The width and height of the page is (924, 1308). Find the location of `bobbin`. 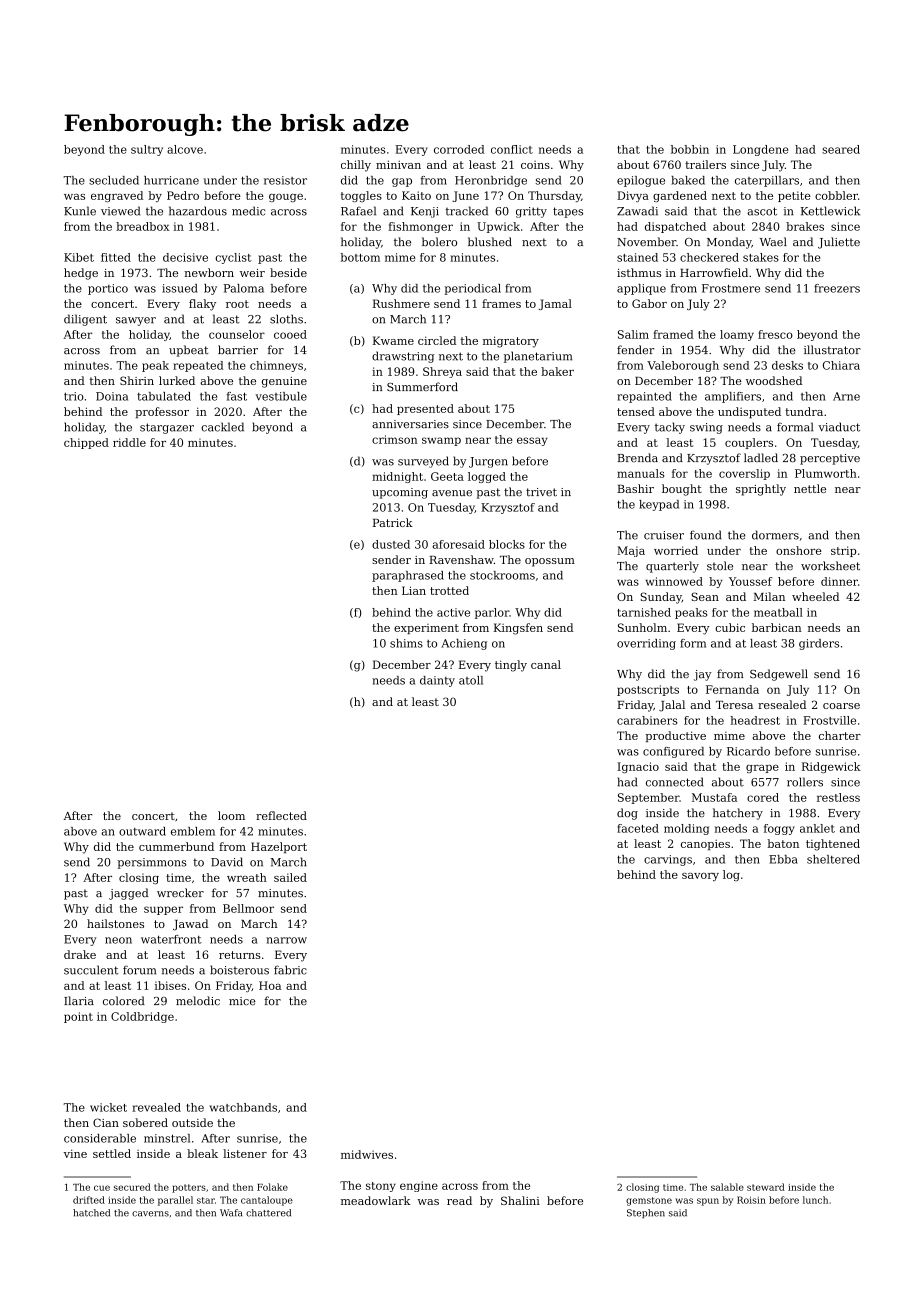

bobbin is located at coordinates (690, 149).
